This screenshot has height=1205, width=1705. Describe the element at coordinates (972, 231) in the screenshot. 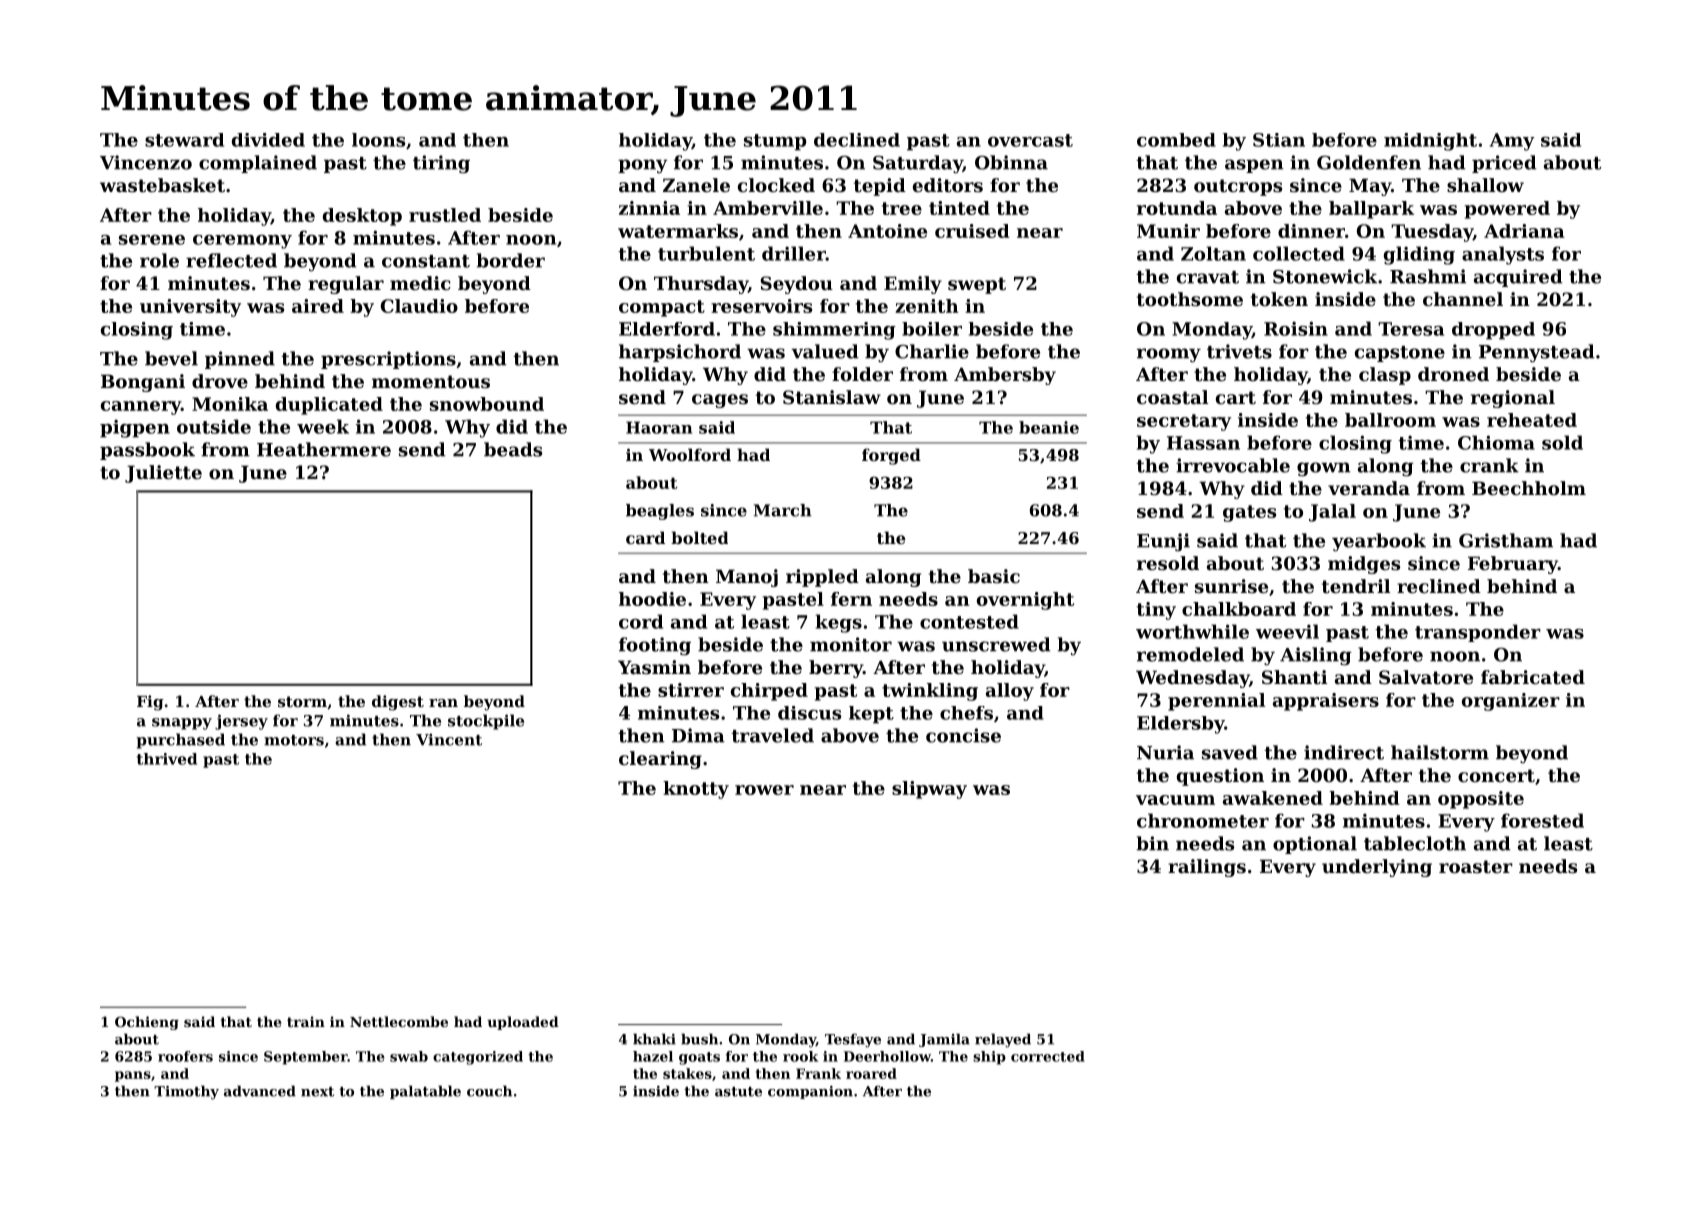

I see `cruised` at that location.
